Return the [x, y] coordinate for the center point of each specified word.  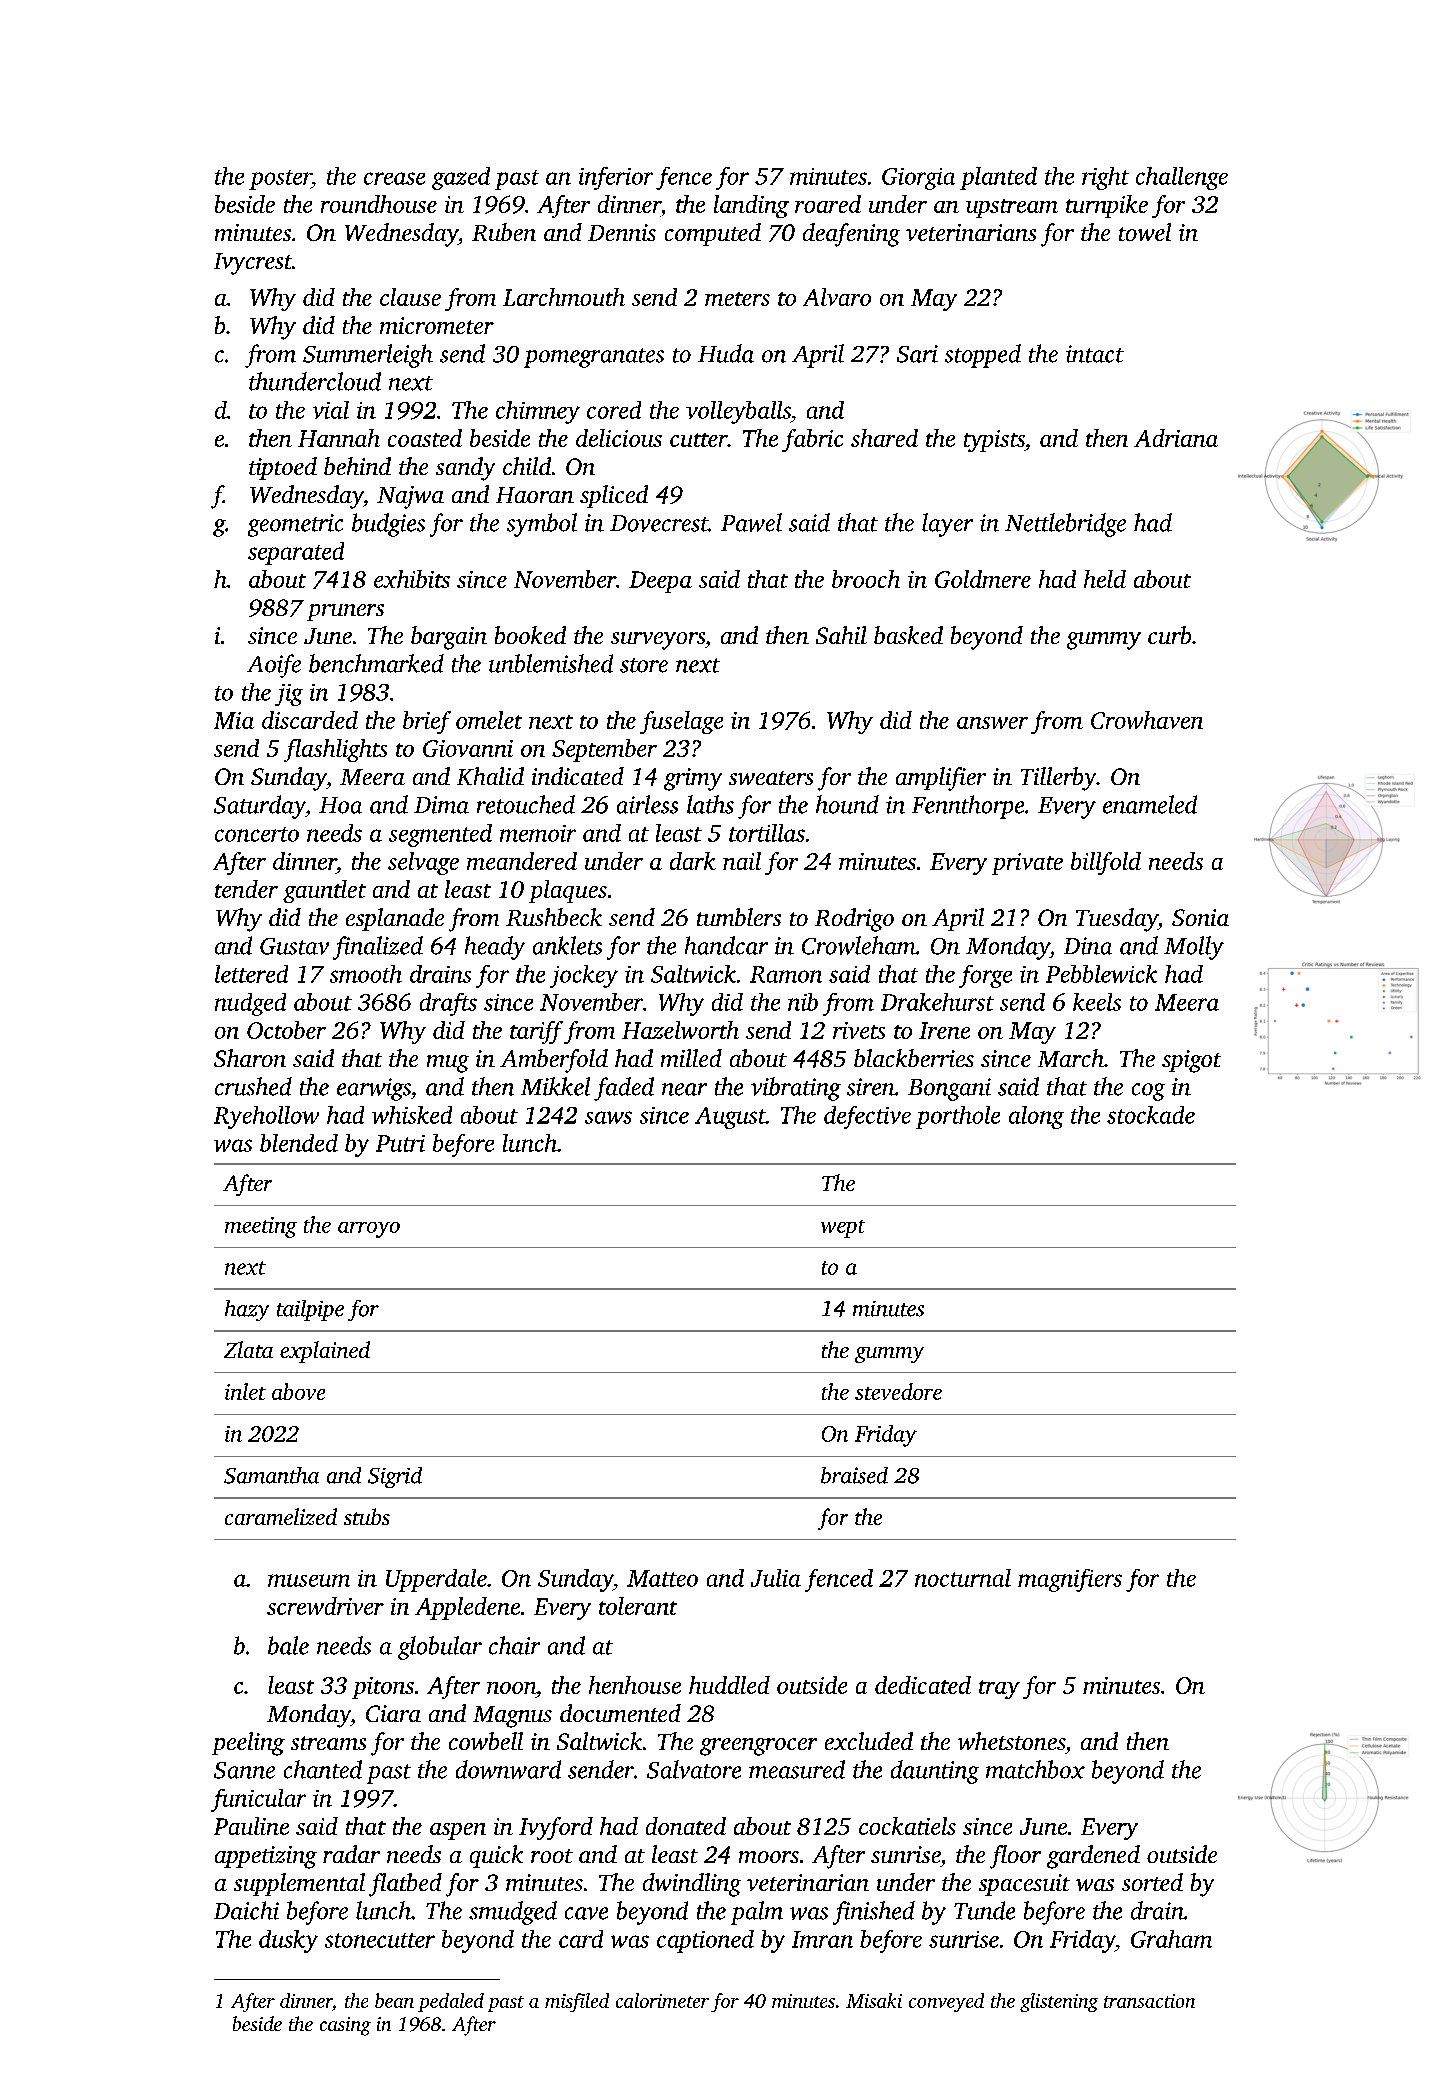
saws [608, 1117]
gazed [461, 178]
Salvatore [694, 1769]
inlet [245, 1391]
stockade [1151, 1115]
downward [508, 1769]
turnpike [1107, 206]
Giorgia [918, 179]
